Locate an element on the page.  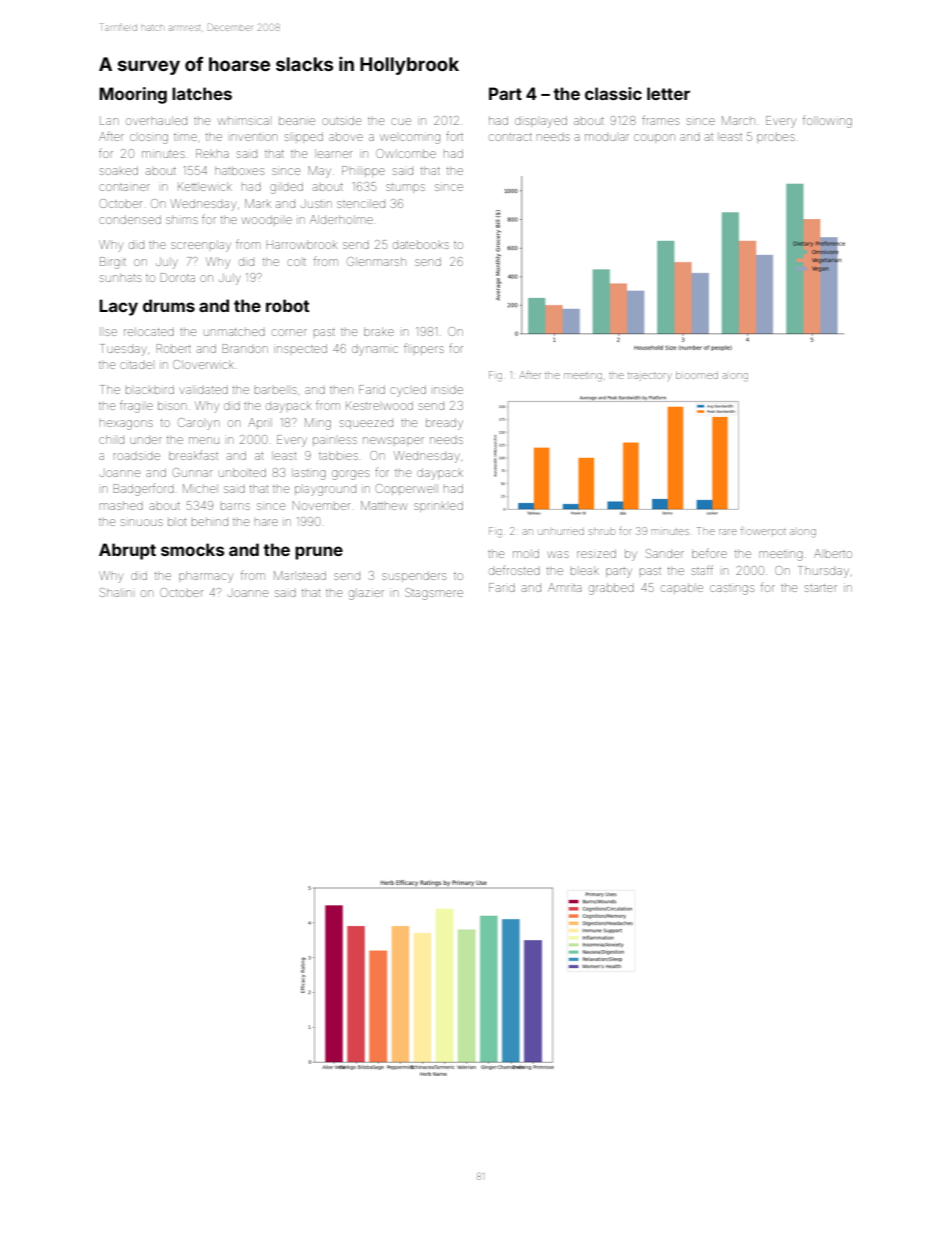
painless is located at coordinates (335, 441).
